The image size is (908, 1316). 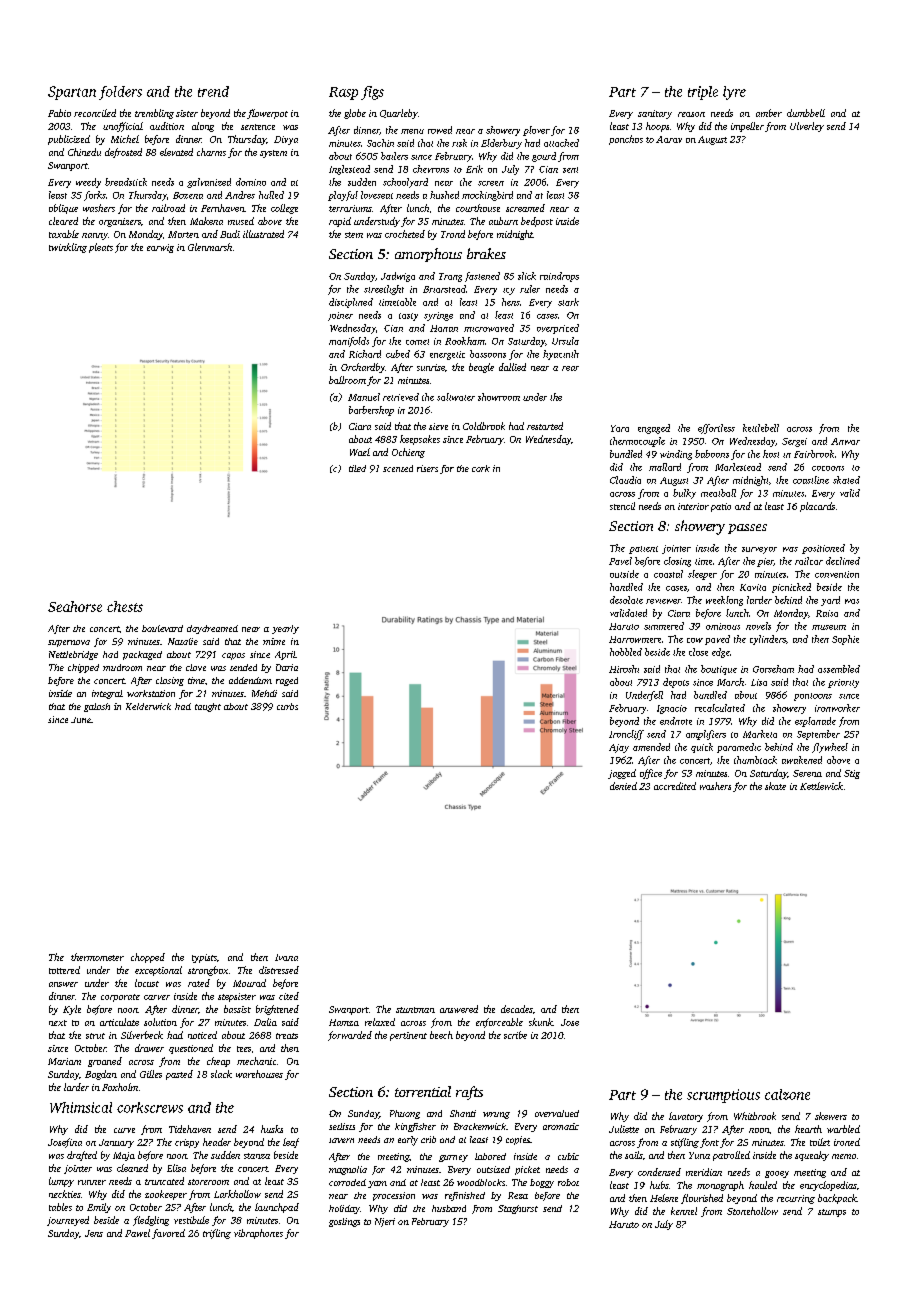 I want to click on jagged, so click(x=622, y=774).
